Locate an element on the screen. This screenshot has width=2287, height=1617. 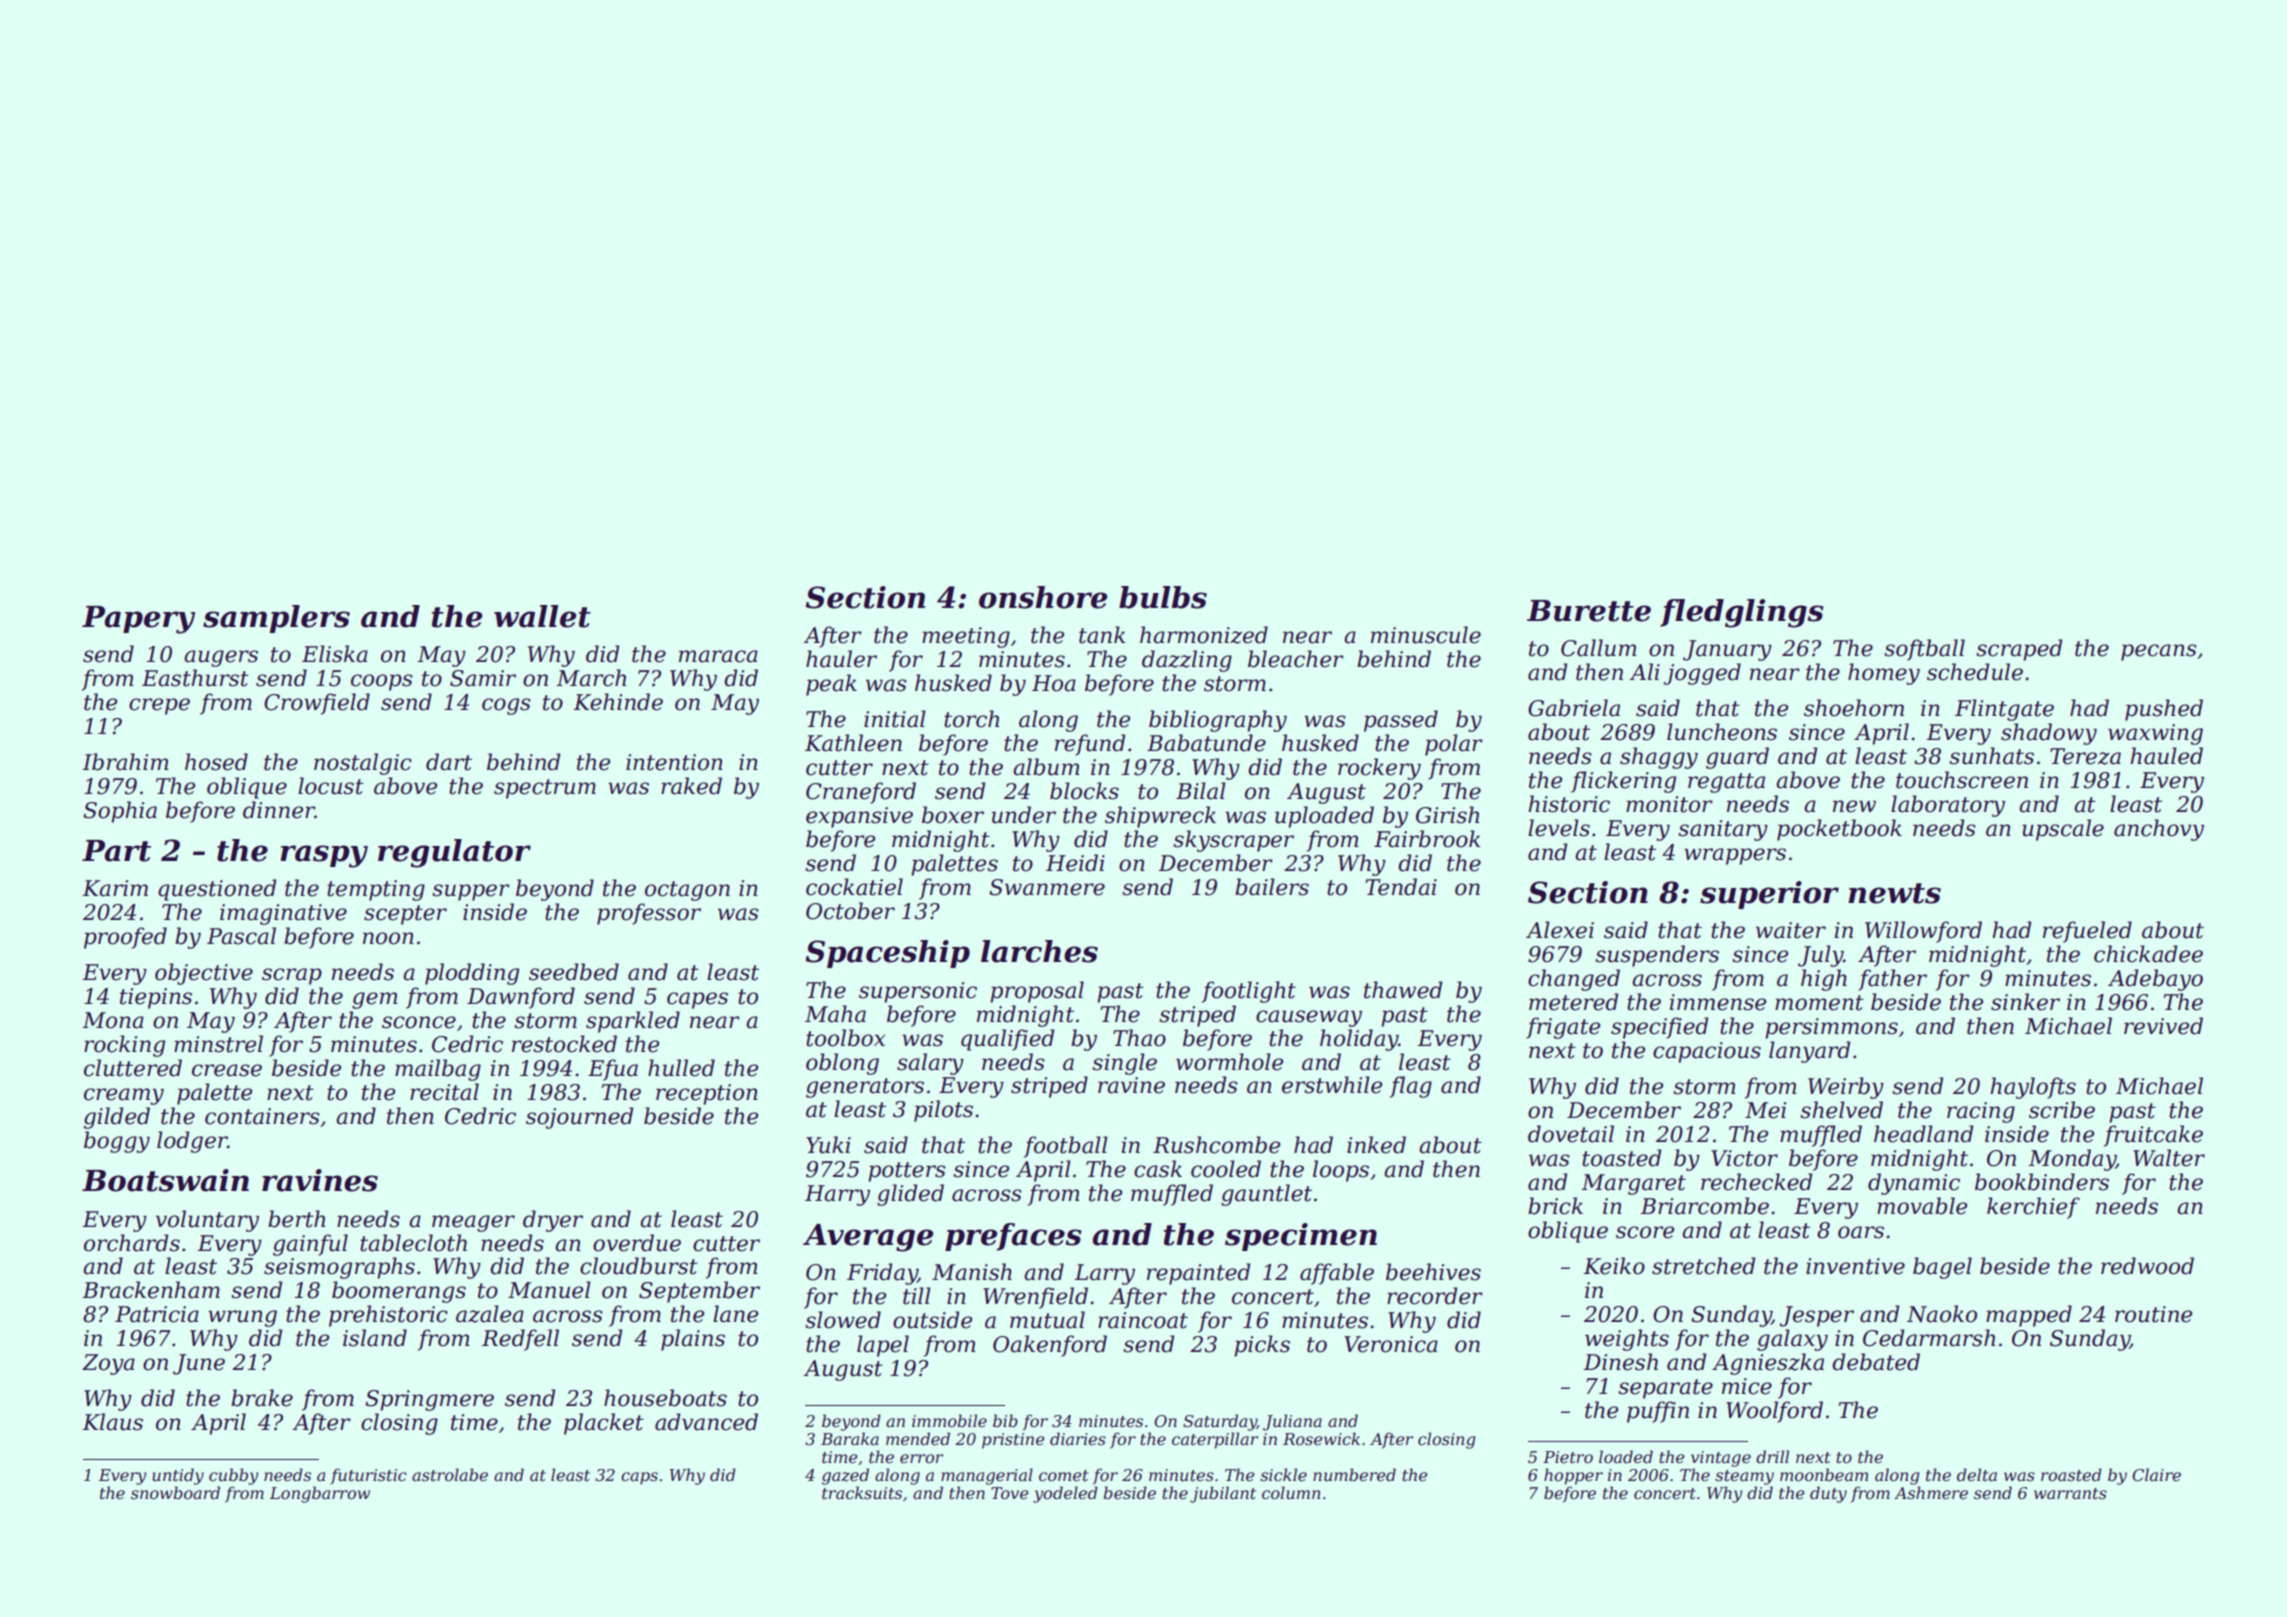
racing is located at coordinates (1981, 1112).
